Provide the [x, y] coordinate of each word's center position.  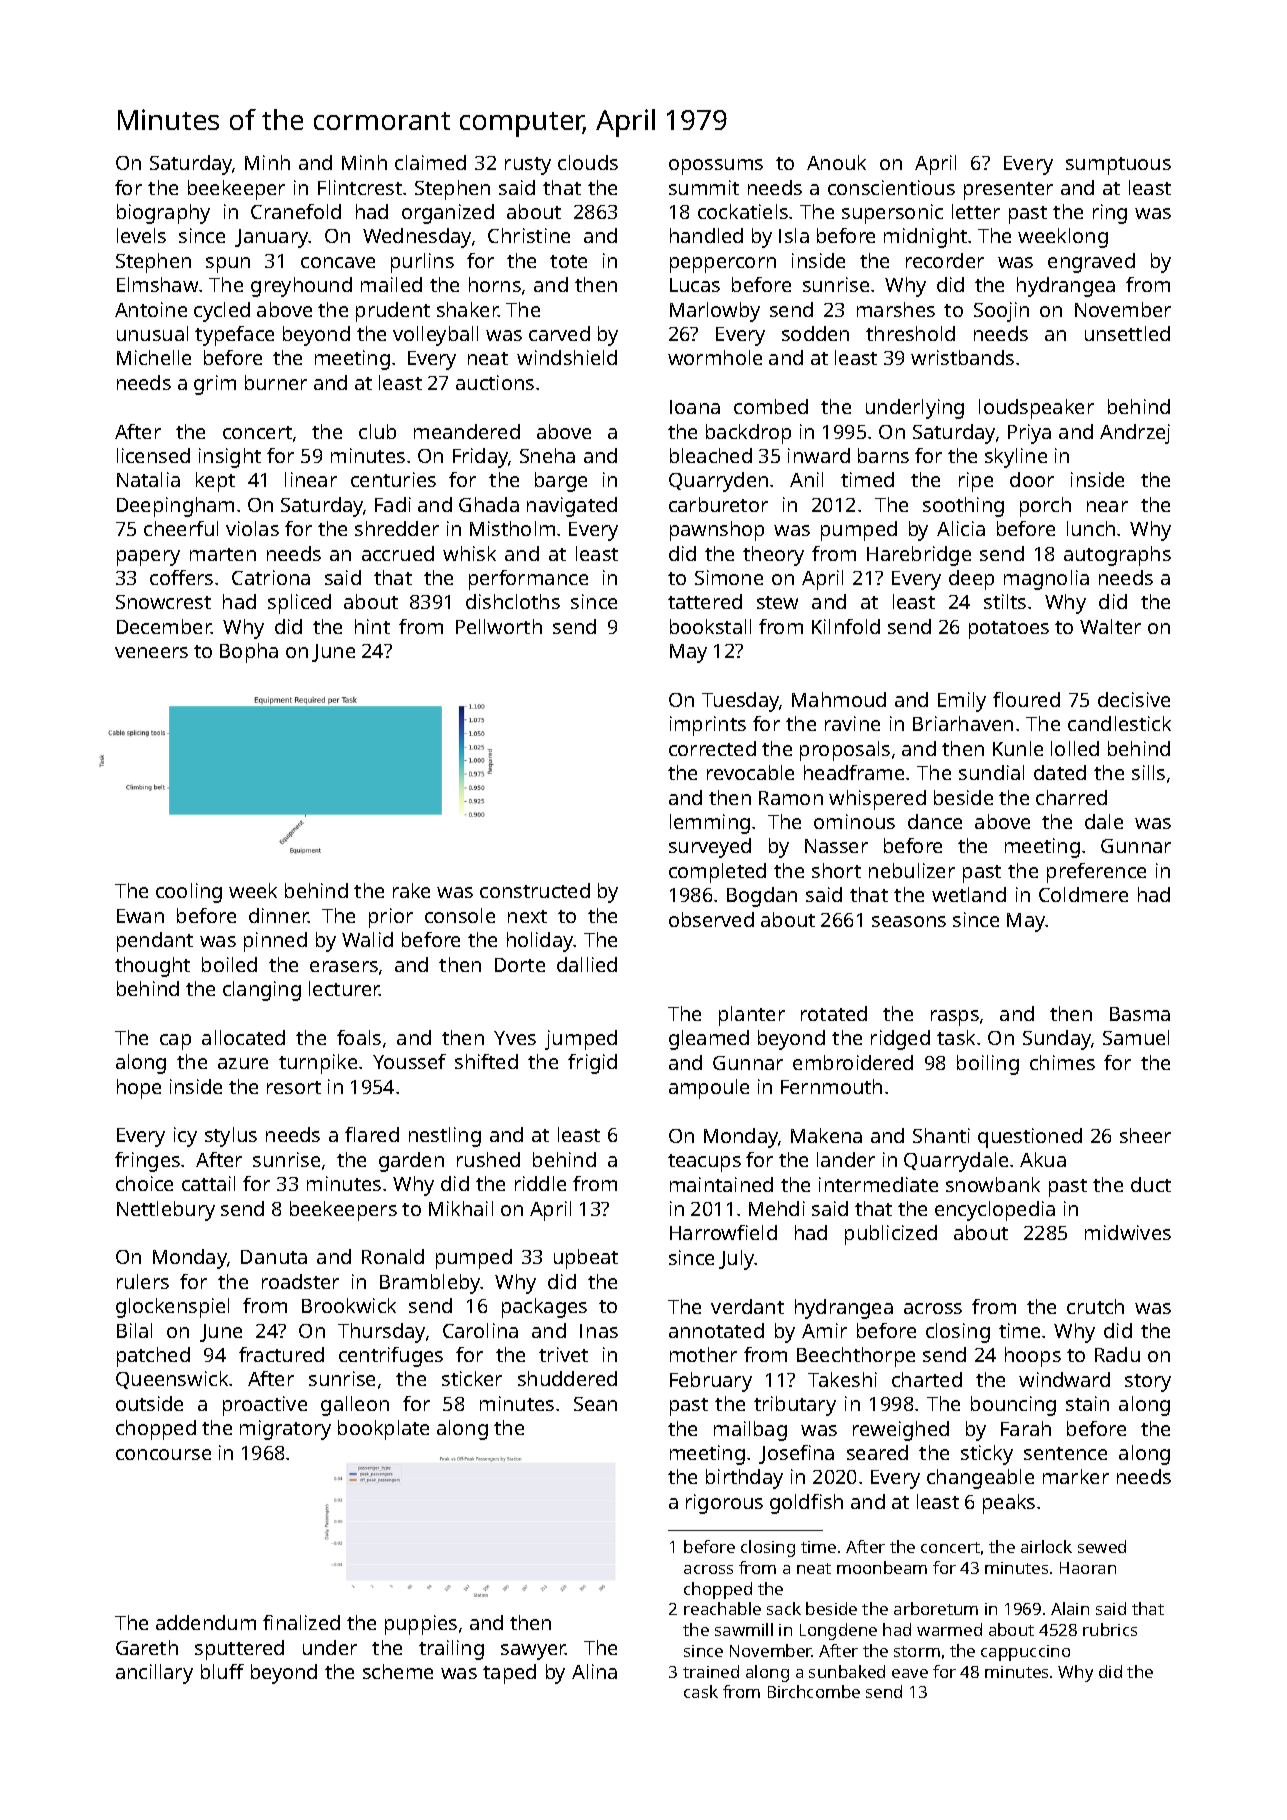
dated [1060, 772]
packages [544, 1308]
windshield [567, 357]
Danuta [274, 1257]
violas [252, 528]
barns [883, 455]
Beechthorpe [856, 1357]
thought [152, 967]
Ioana [695, 407]
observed [711, 919]
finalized [301, 1622]
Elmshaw [157, 284]
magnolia [1046, 580]
